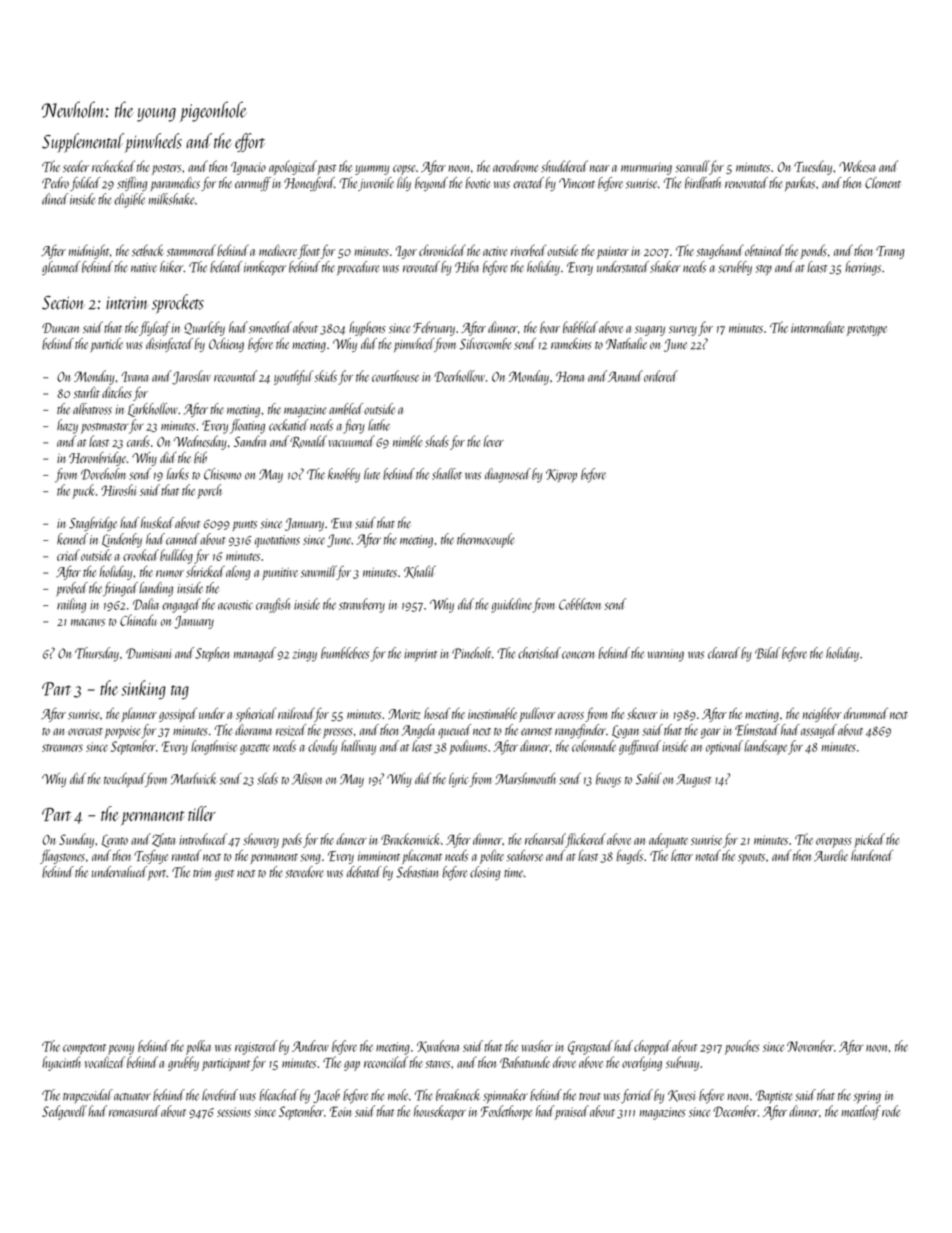  I want to click on Hema, so click(570, 377).
